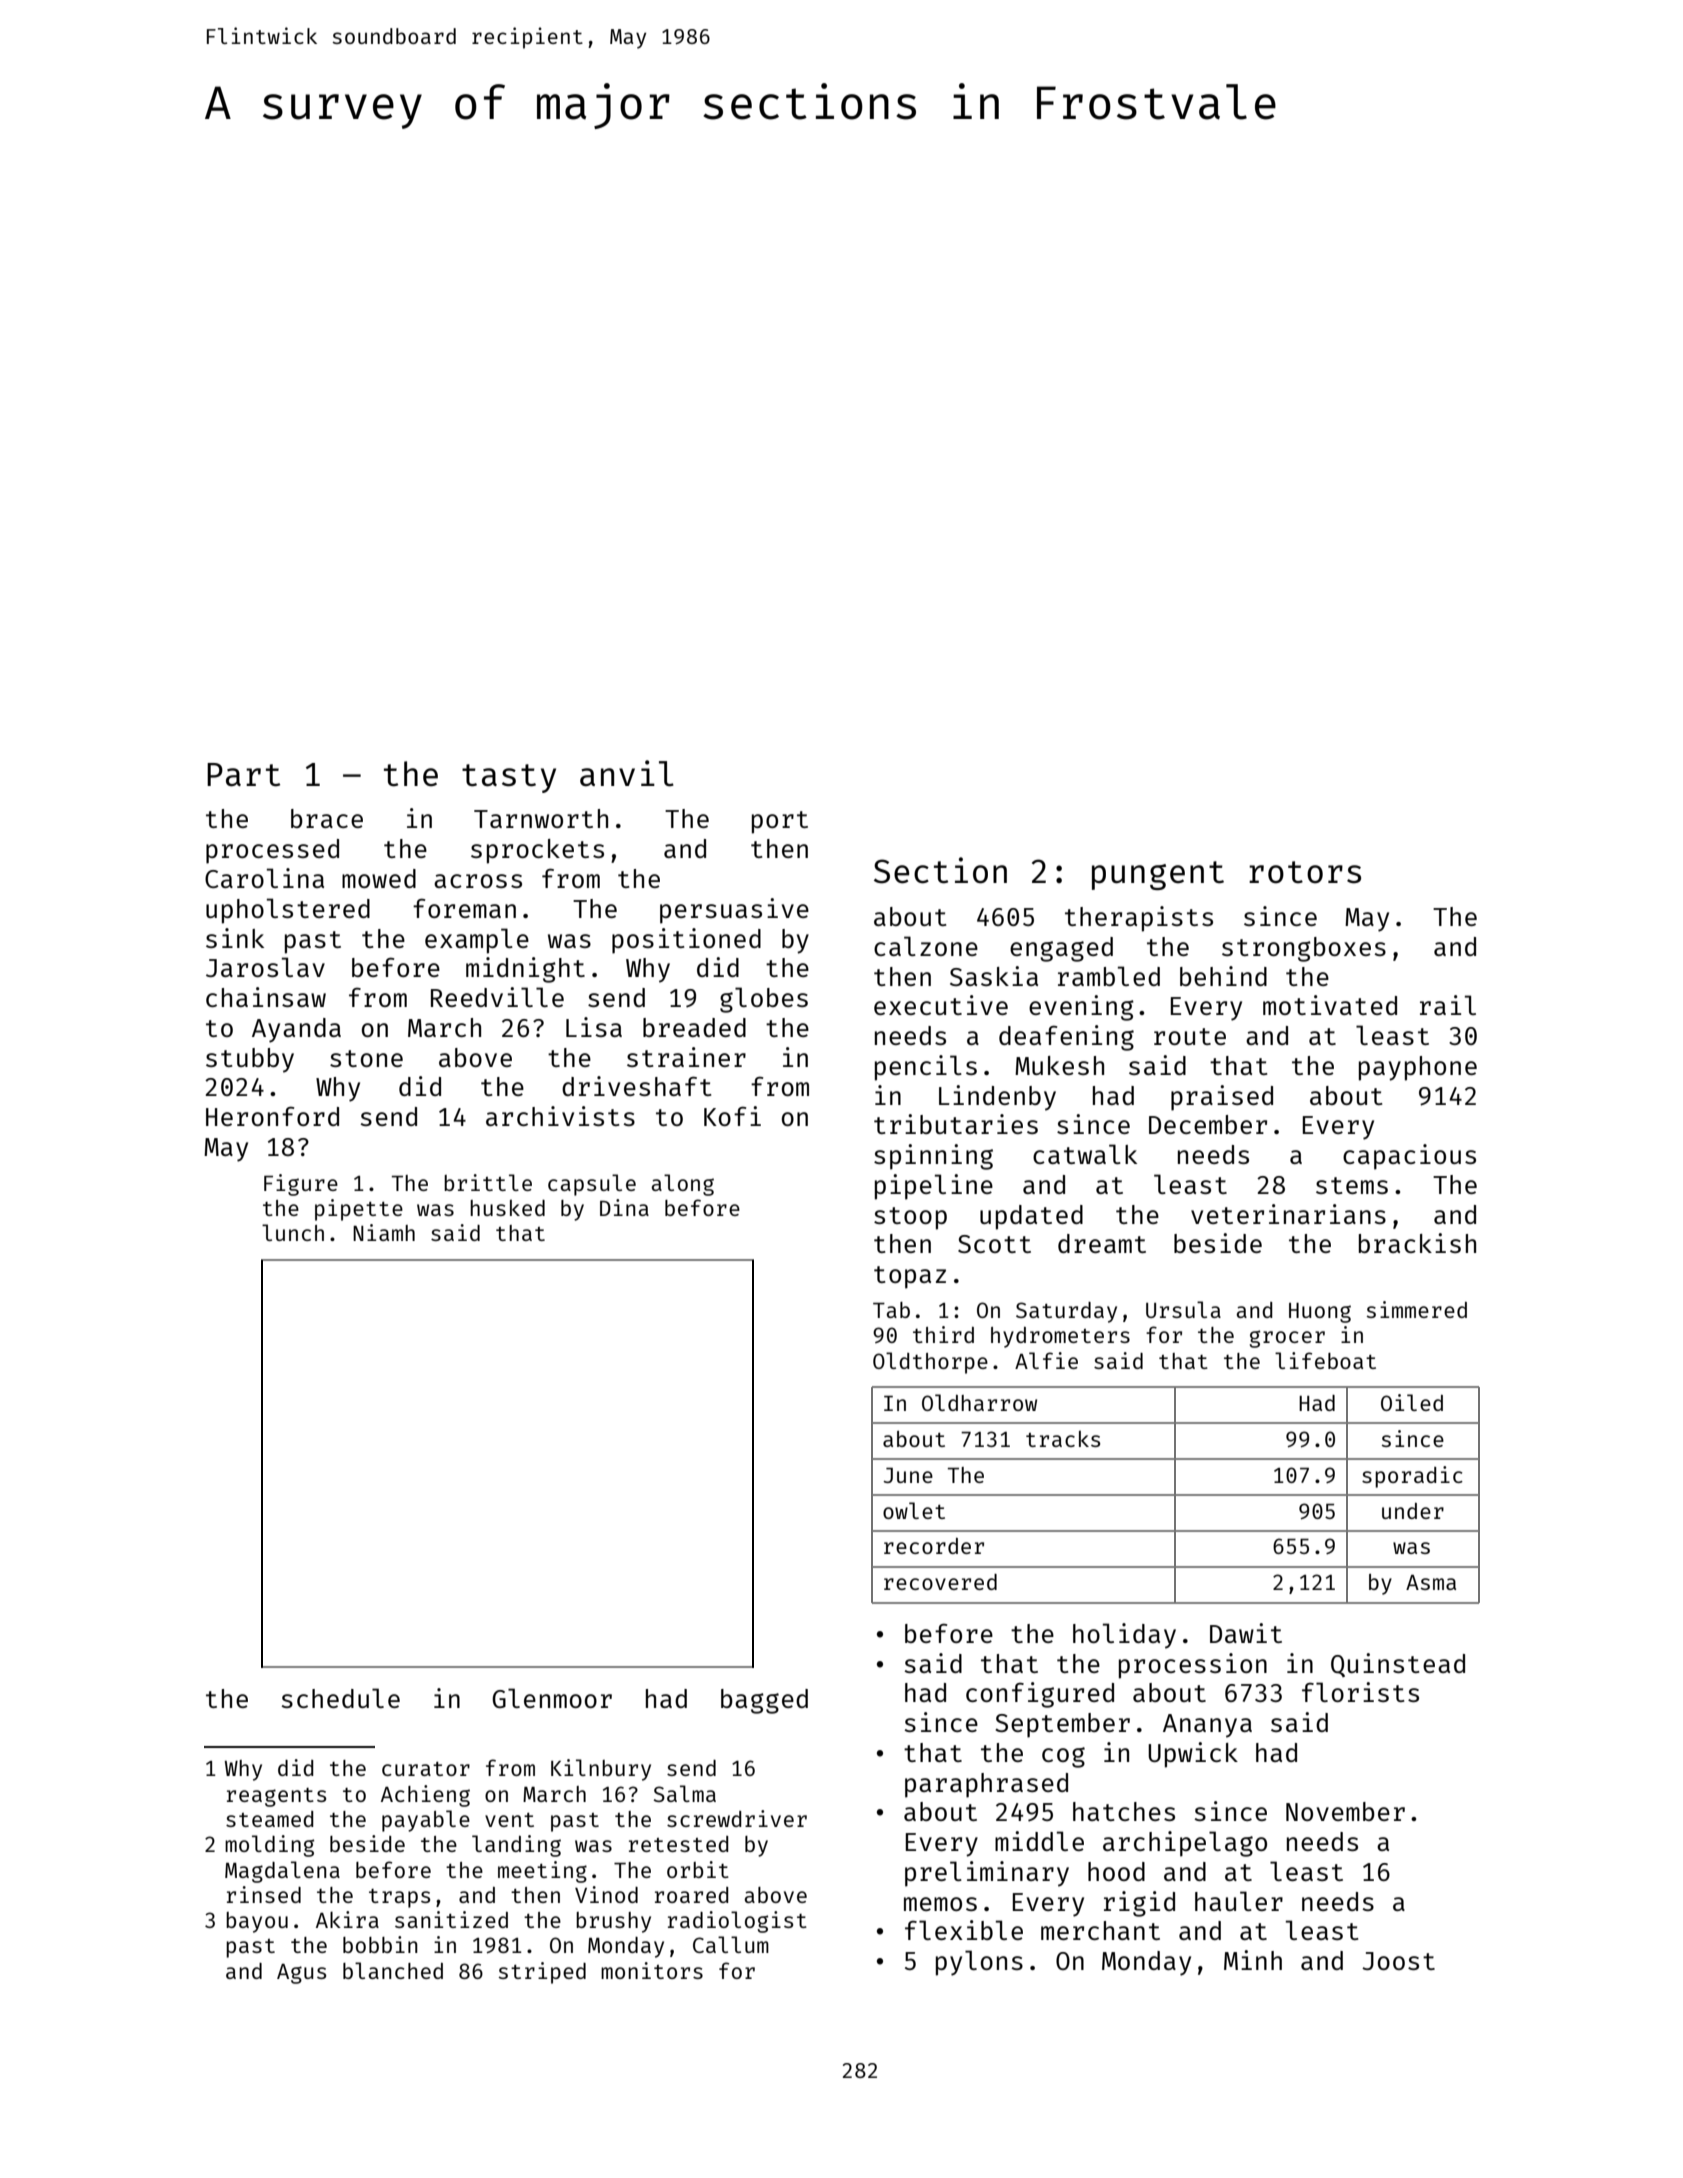 The height and width of the page is (2178, 1683). I want to click on tracks, so click(1063, 1439).
